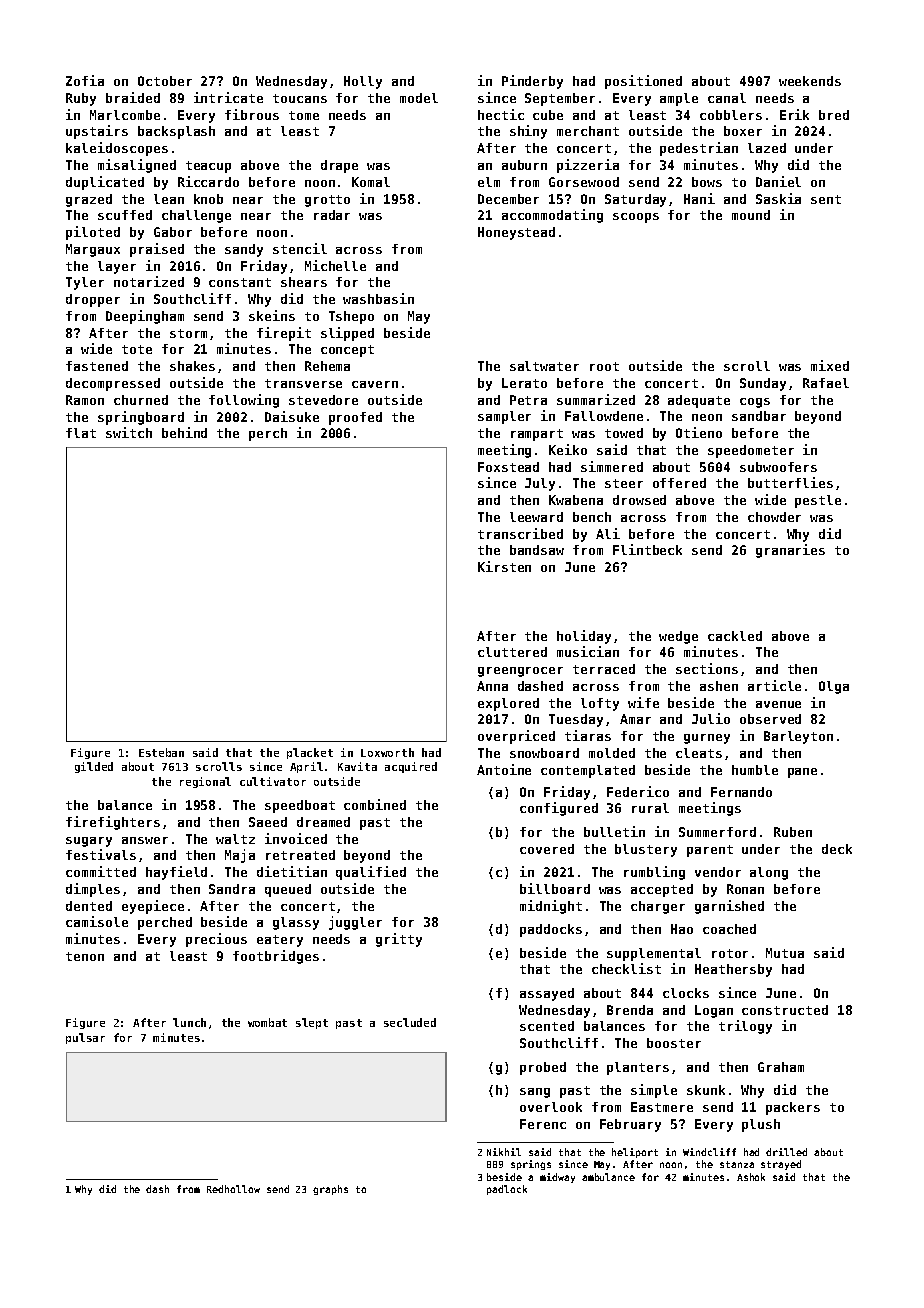 The height and width of the image is (1308, 924). Describe the element at coordinates (682, 929) in the image. I see `Hao` at that location.
